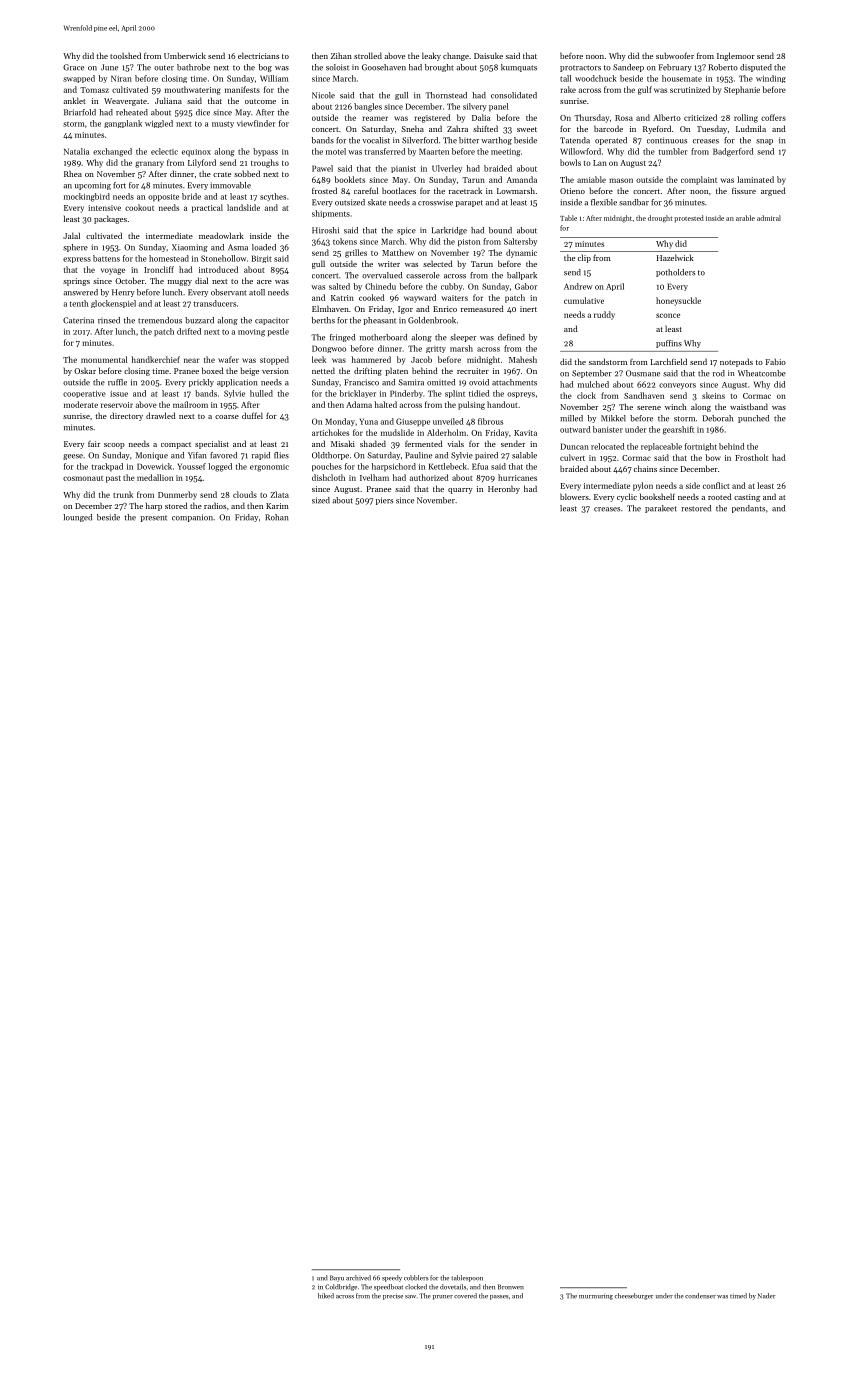  Describe the element at coordinates (736, 56) in the screenshot. I see `Inglemoor` at that location.
